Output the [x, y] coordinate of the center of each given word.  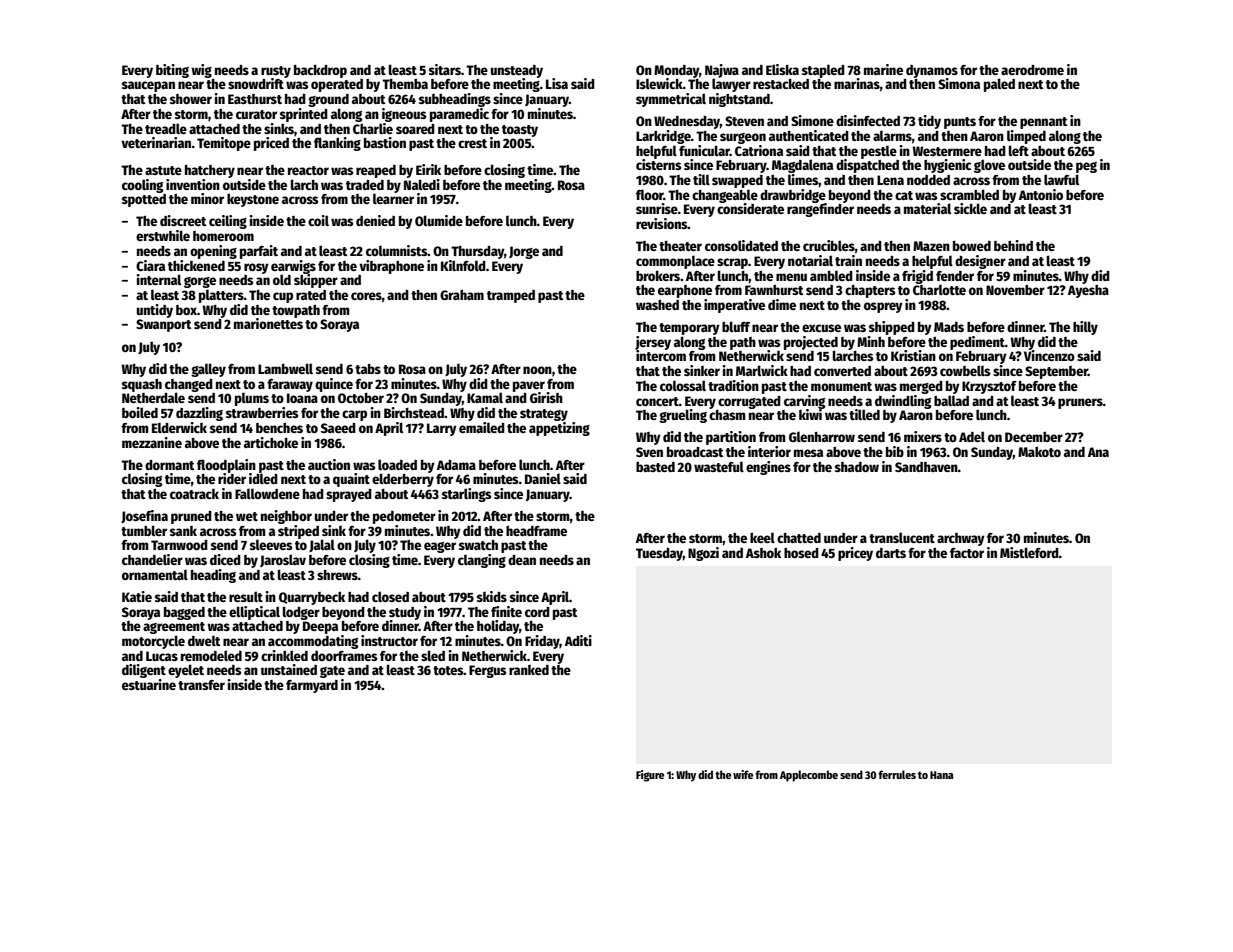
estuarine [149, 684]
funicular [704, 150]
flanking [337, 144]
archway [961, 539]
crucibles [829, 245]
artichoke [271, 442]
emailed [482, 427]
